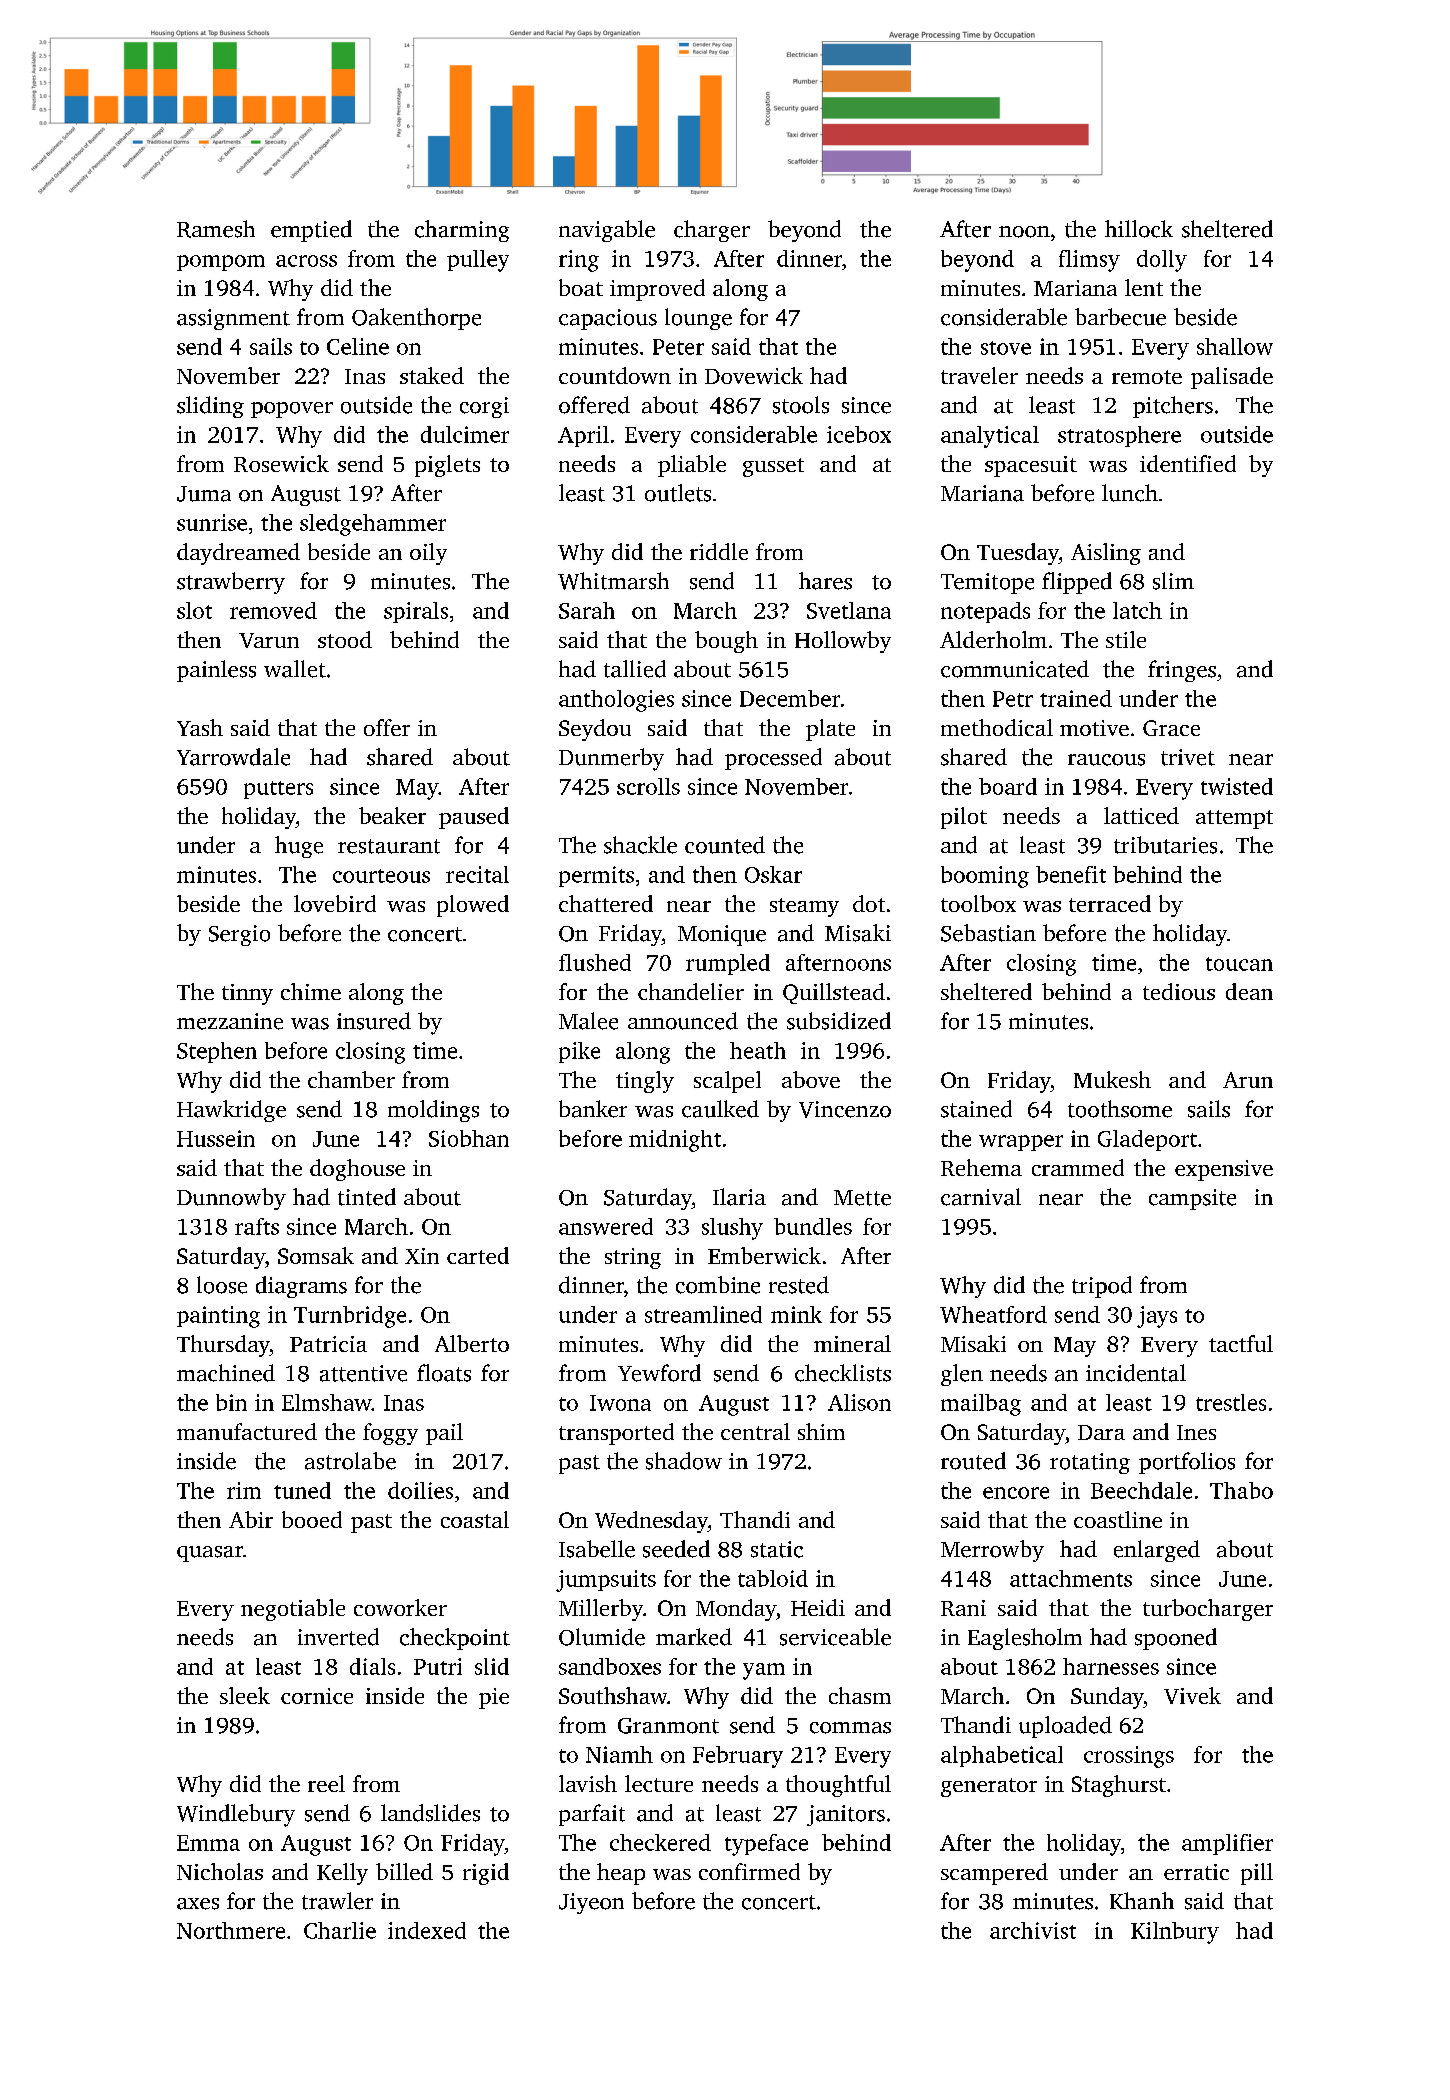 The image size is (1450, 2100). Describe the element at coordinates (247, 1431) in the screenshot. I see `manufactured` at that location.
